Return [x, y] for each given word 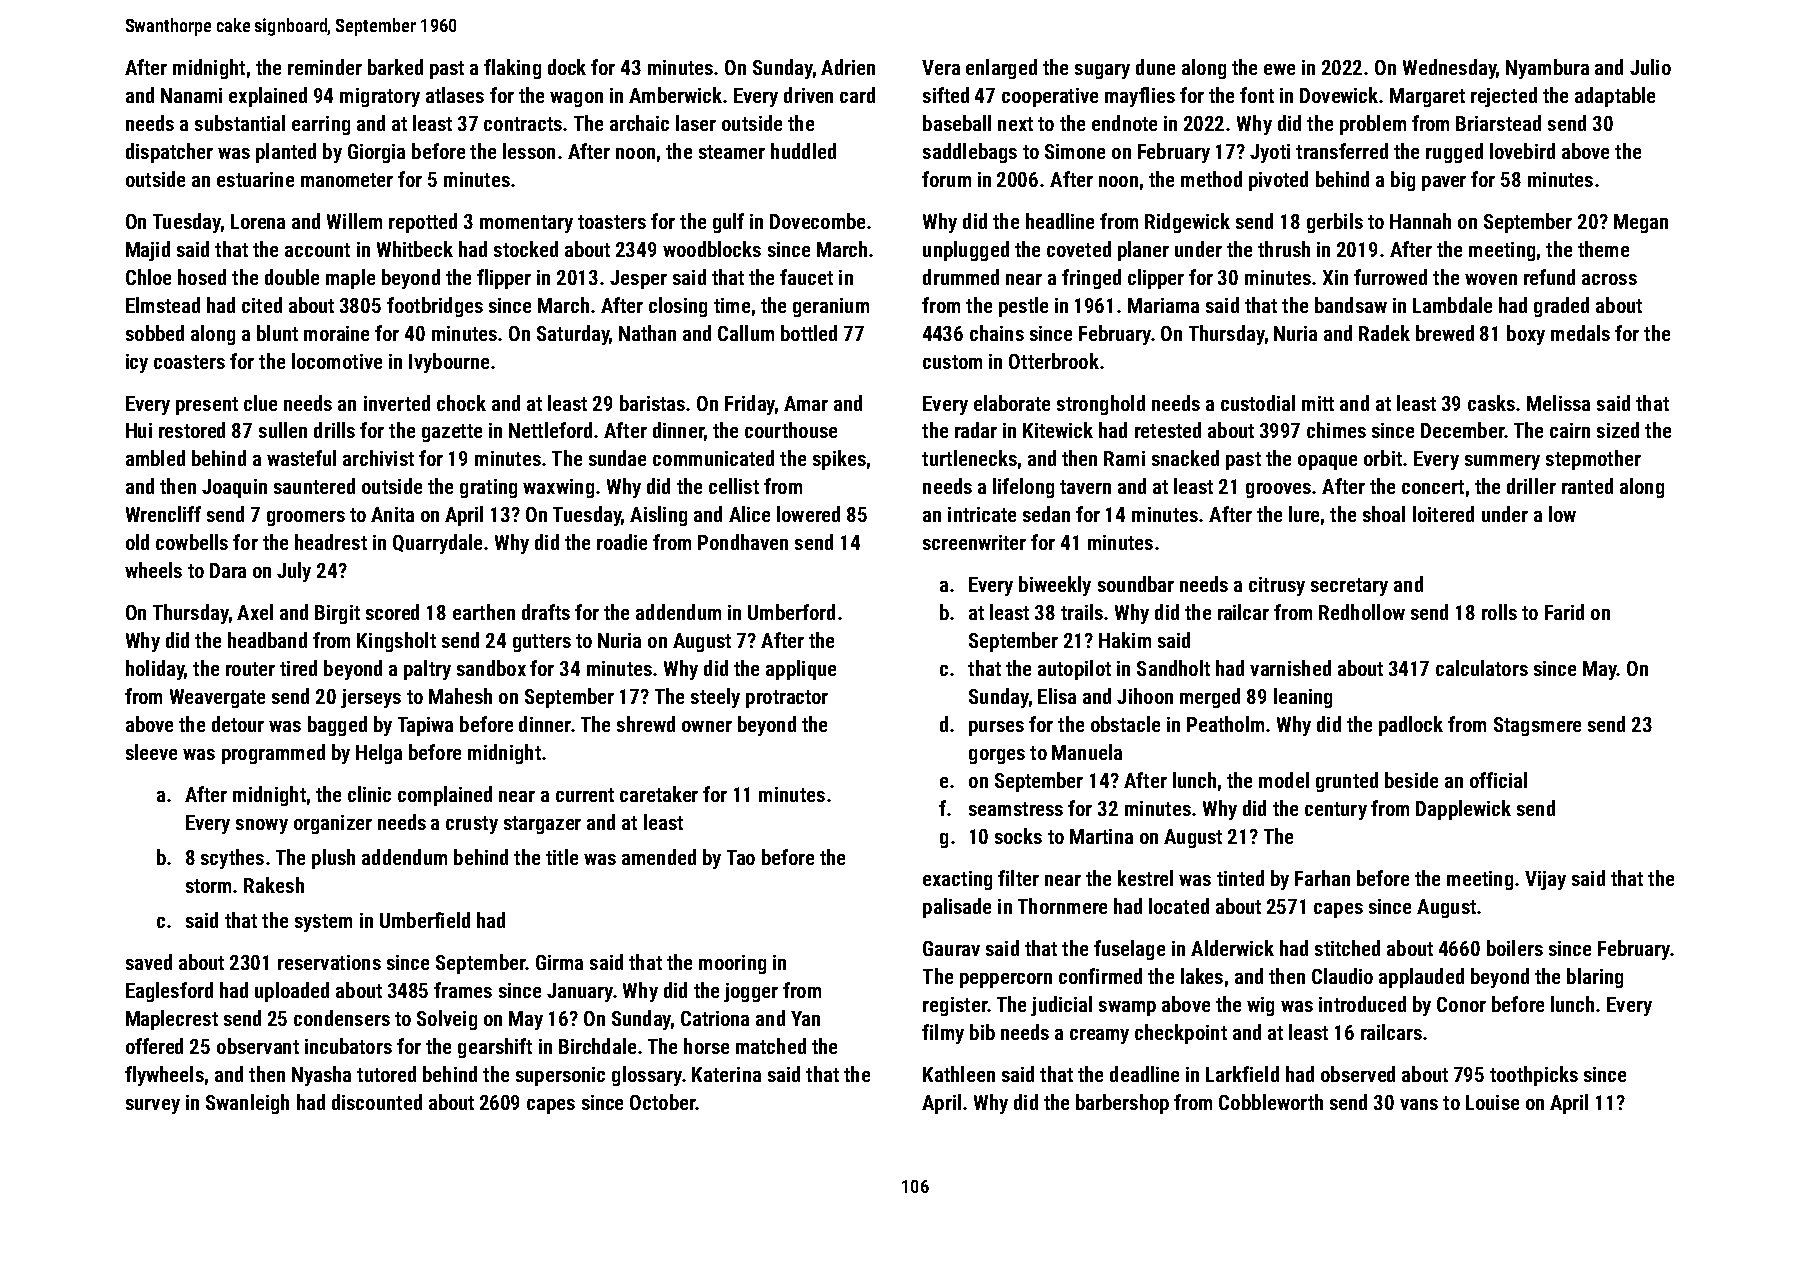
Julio [1650, 67]
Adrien [848, 67]
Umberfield [425, 920]
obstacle [1125, 724]
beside [1411, 780]
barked [395, 67]
